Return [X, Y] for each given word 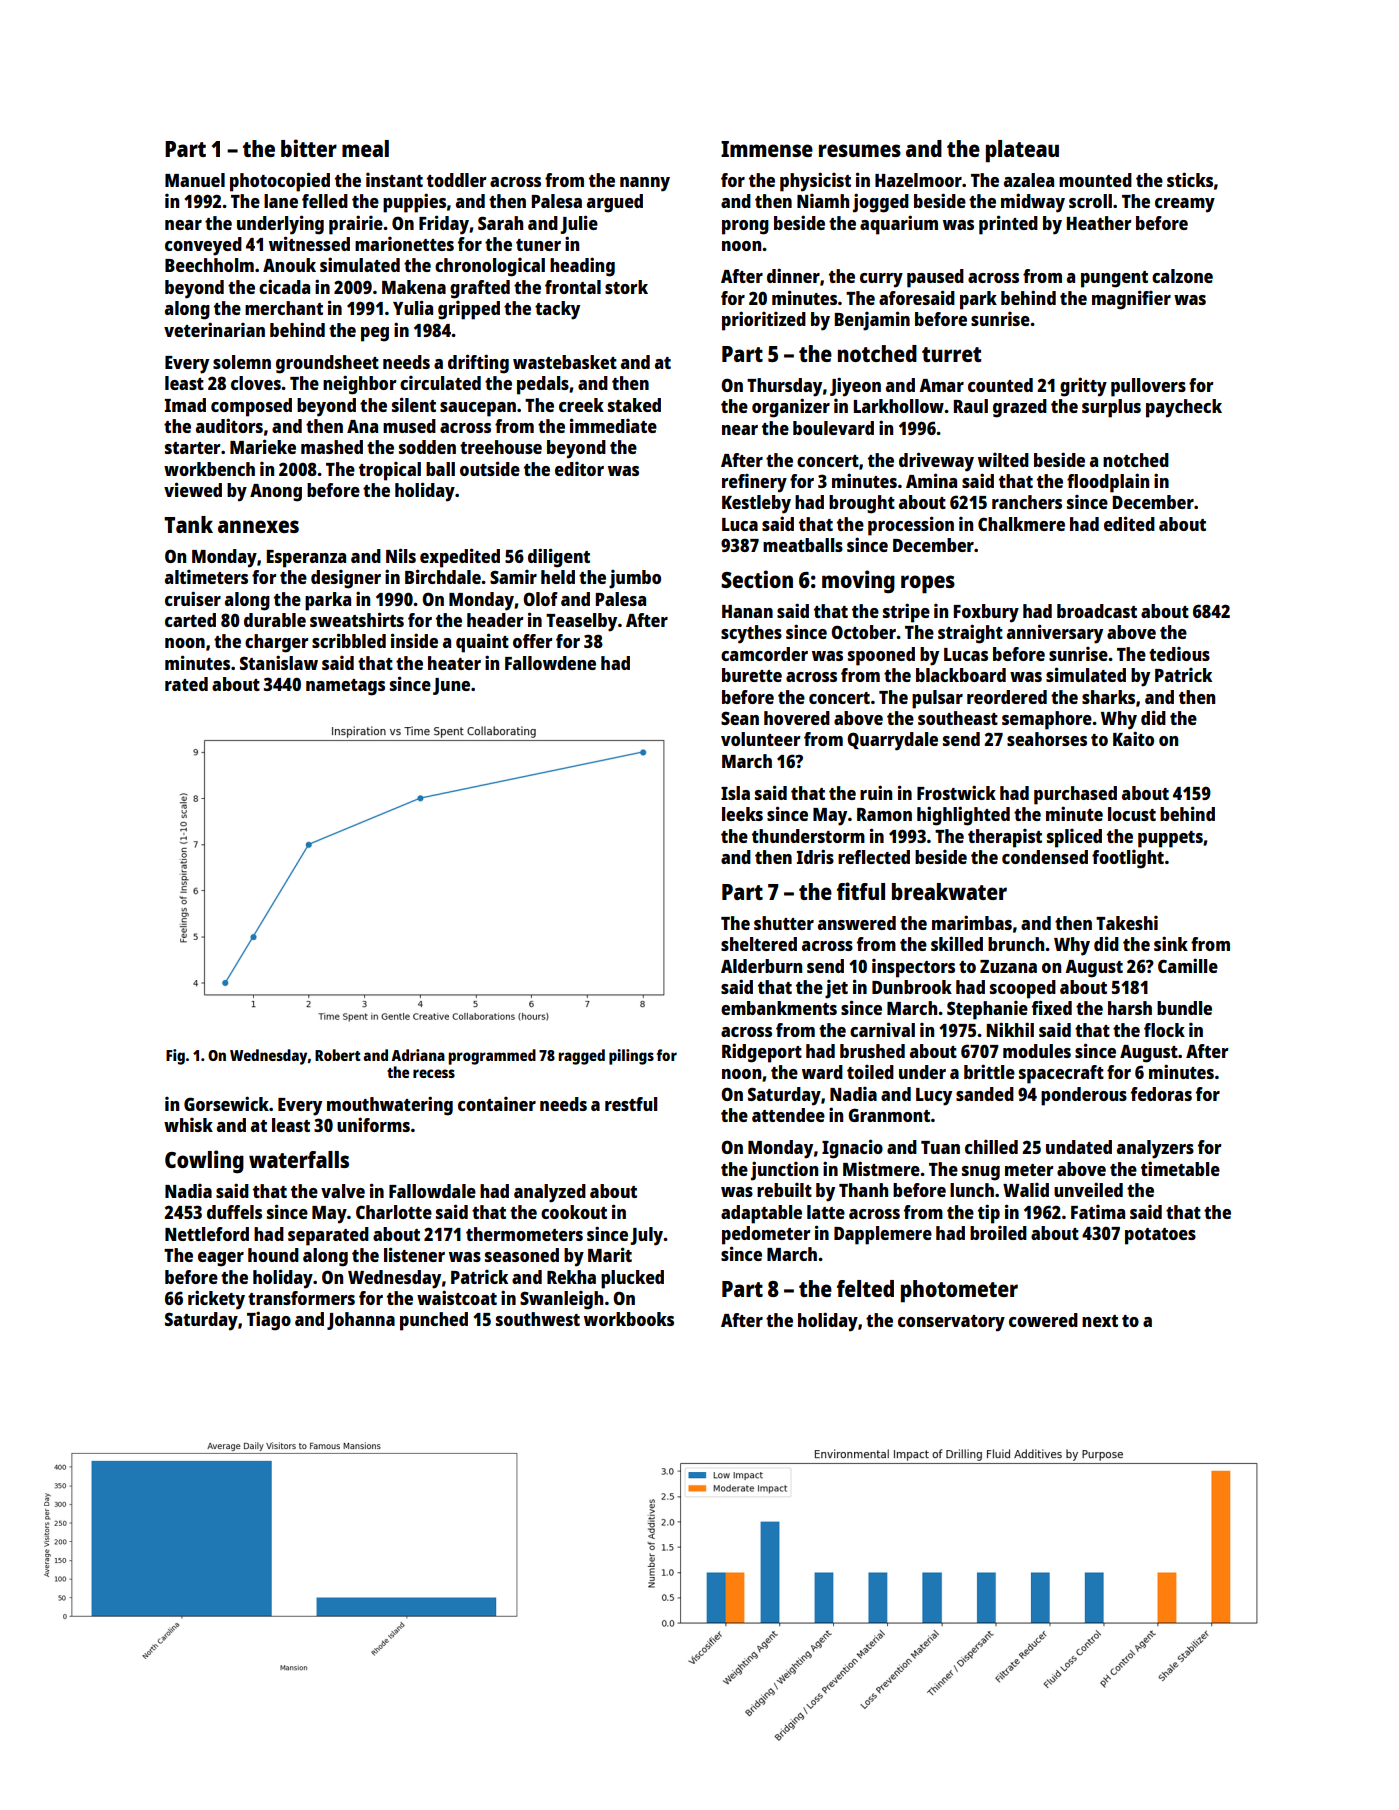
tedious [1179, 654]
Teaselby [581, 622]
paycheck [1184, 408]
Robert [338, 1055]
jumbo [635, 579]
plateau [1022, 151]
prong [745, 227]
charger [276, 643]
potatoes [1160, 1236]
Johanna [361, 1321]
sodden [427, 447]
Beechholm [209, 265]
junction [784, 1171]
